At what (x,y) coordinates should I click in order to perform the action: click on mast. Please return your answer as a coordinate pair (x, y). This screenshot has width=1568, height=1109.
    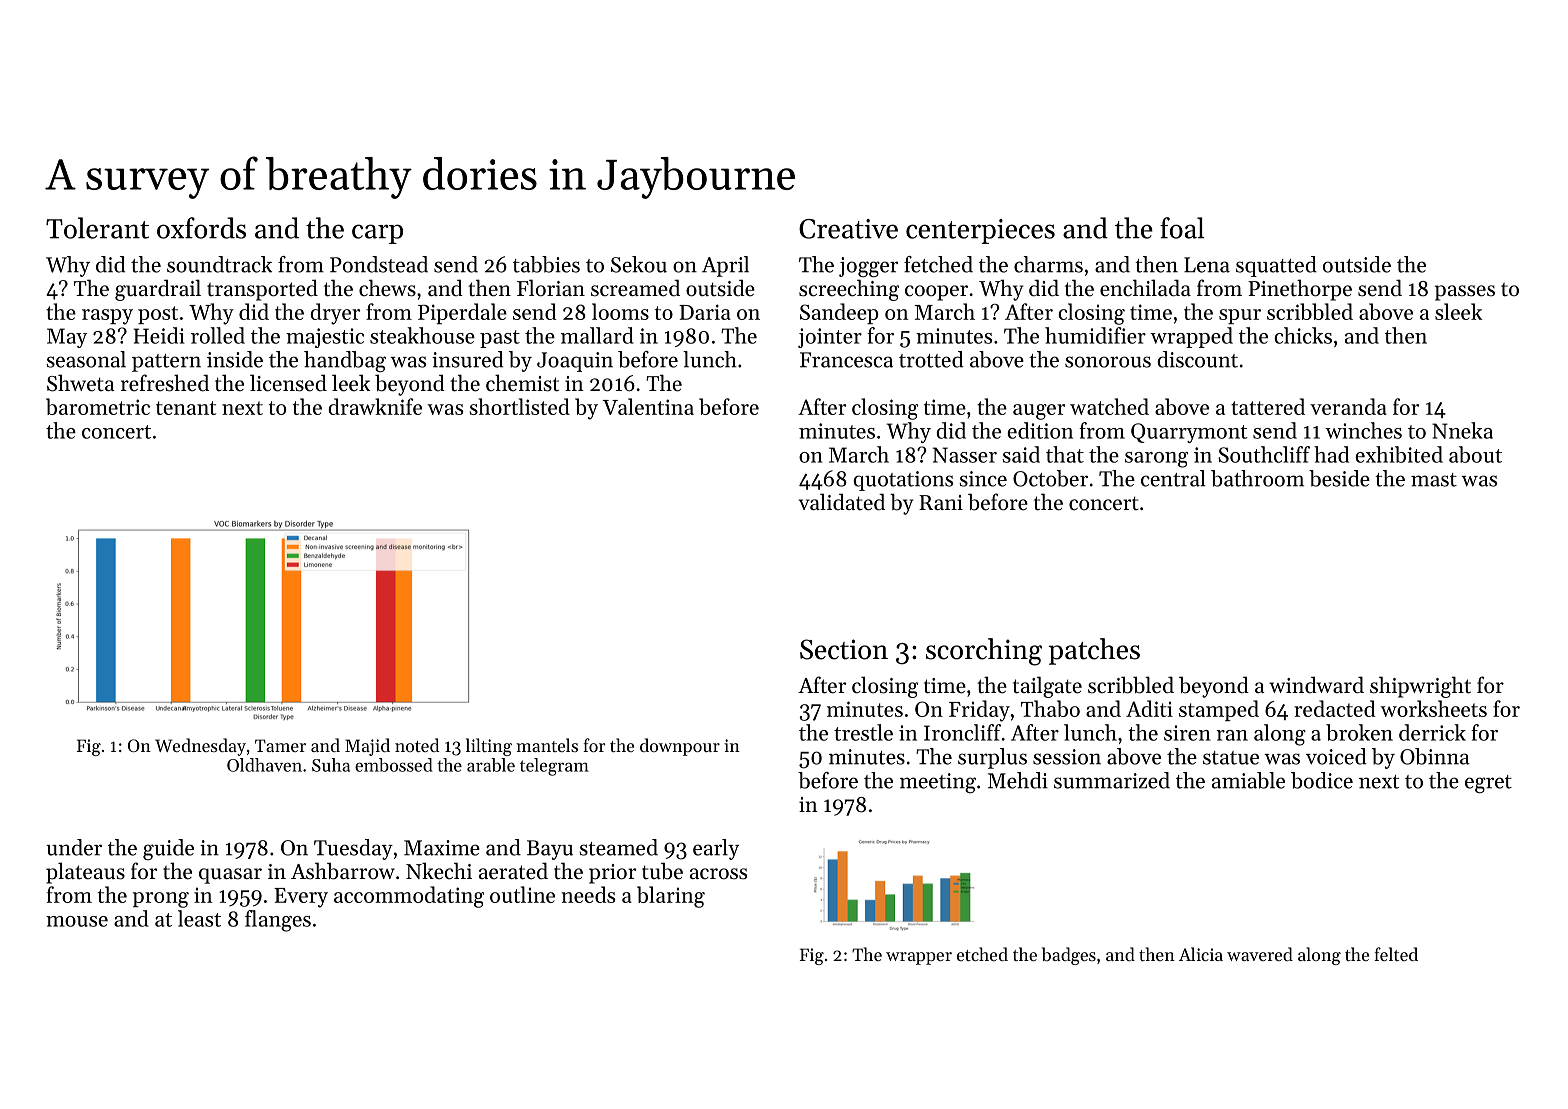
    Looking at the image, I should click on (1434, 480).
